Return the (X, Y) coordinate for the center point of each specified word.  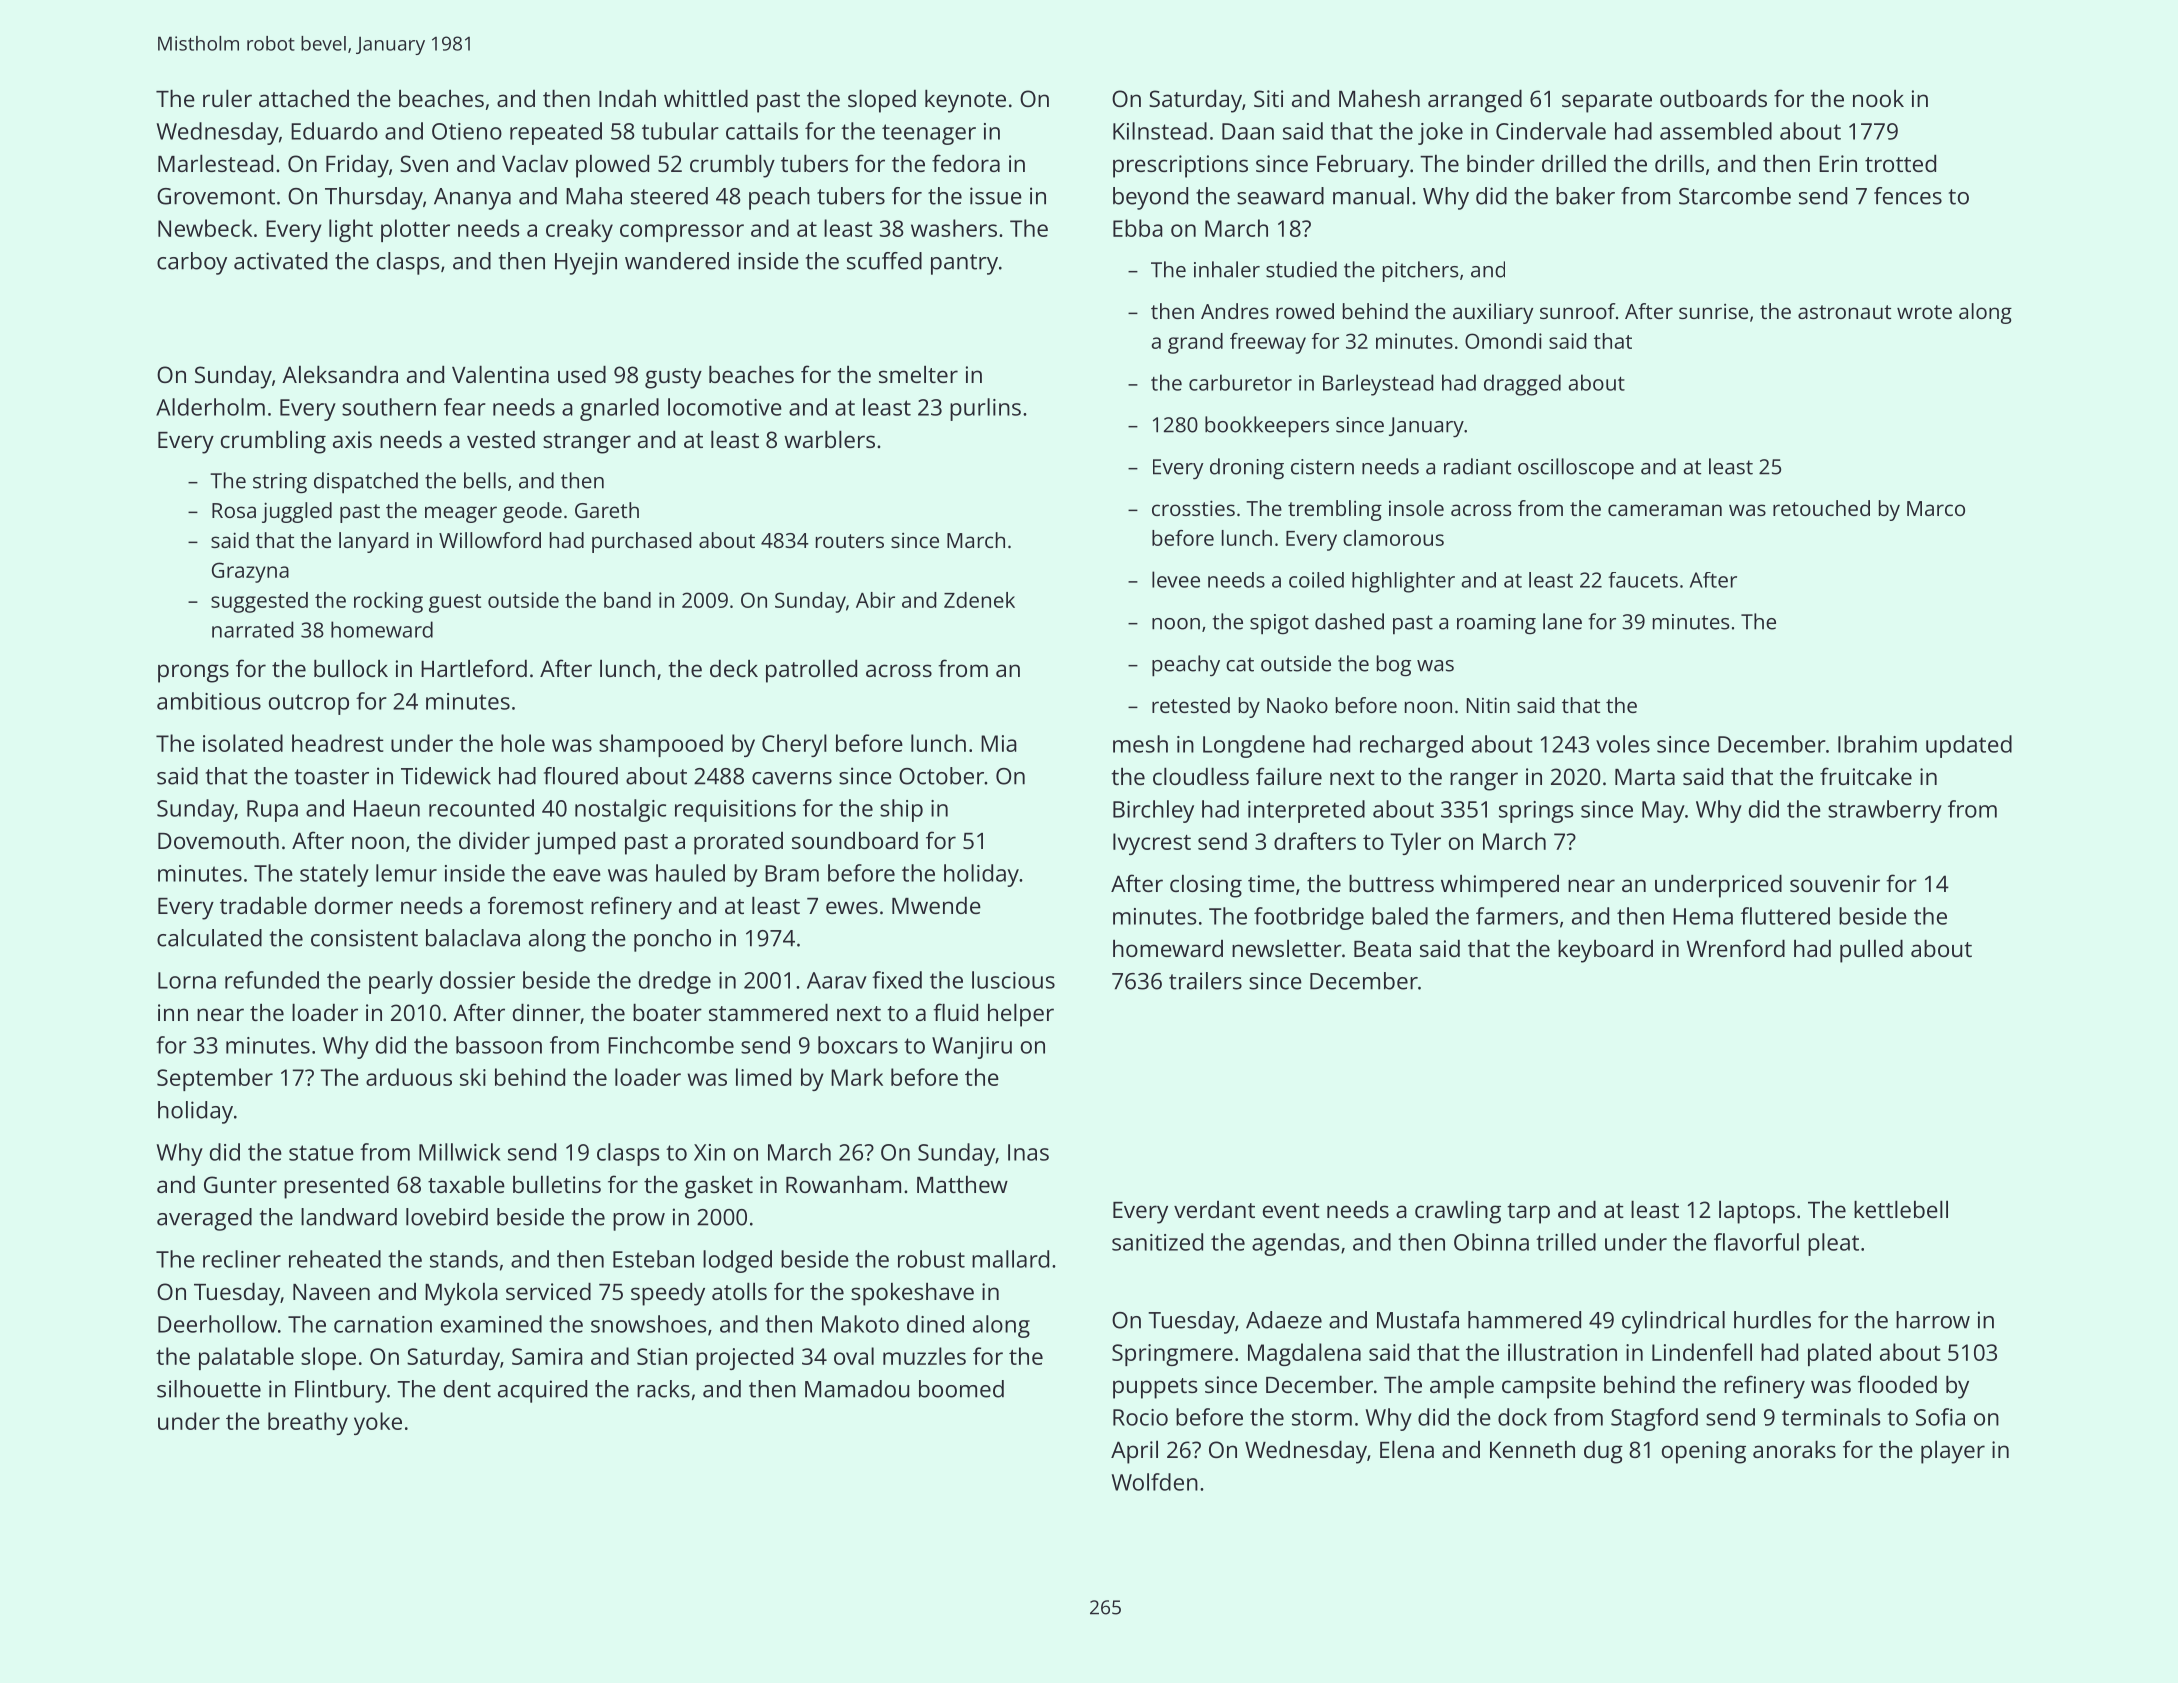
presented (336, 1187)
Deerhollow (217, 1324)
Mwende (936, 905)
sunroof (1578, 311)
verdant (1214, 1209)
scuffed (884, 261)
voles (1623, 744)
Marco (1936, 508)
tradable (263, 905)
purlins (985, 409)
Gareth (607, 510)
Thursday (374, 198)
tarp (1528, 1213)
